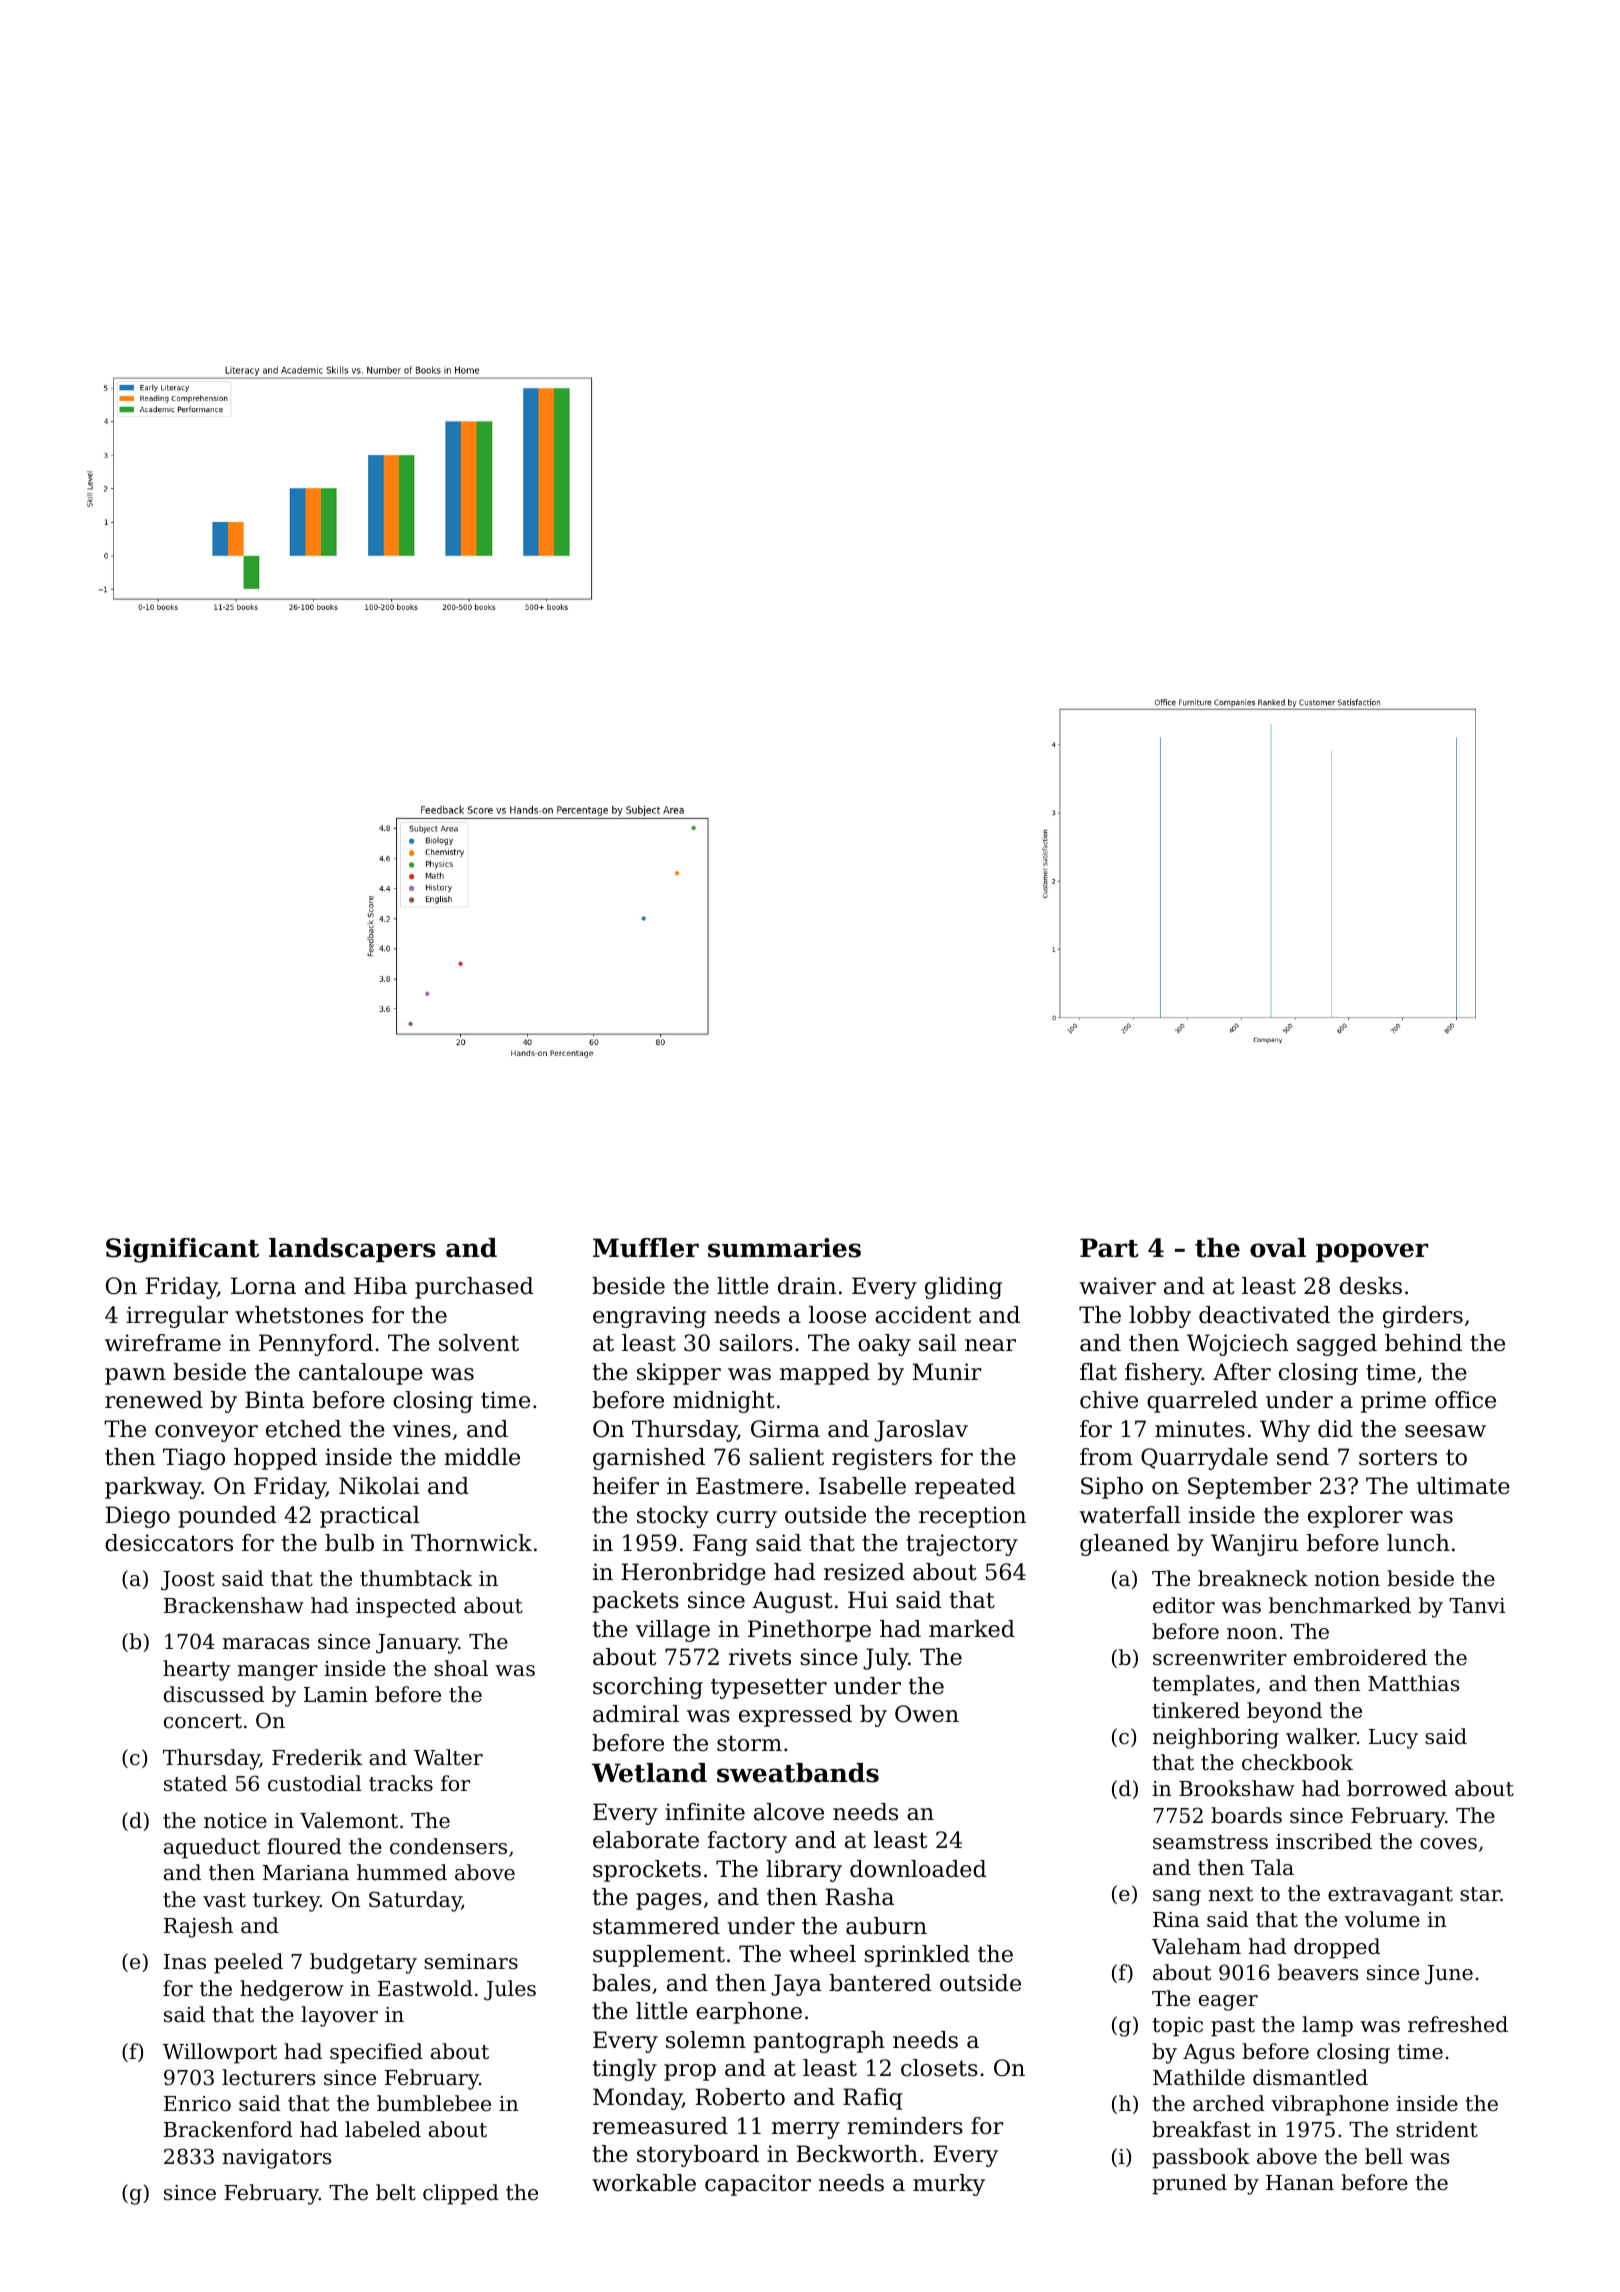  Describe the element at coordinates (1337, 1345) in the screenshot. I see `sagged` at that location.
